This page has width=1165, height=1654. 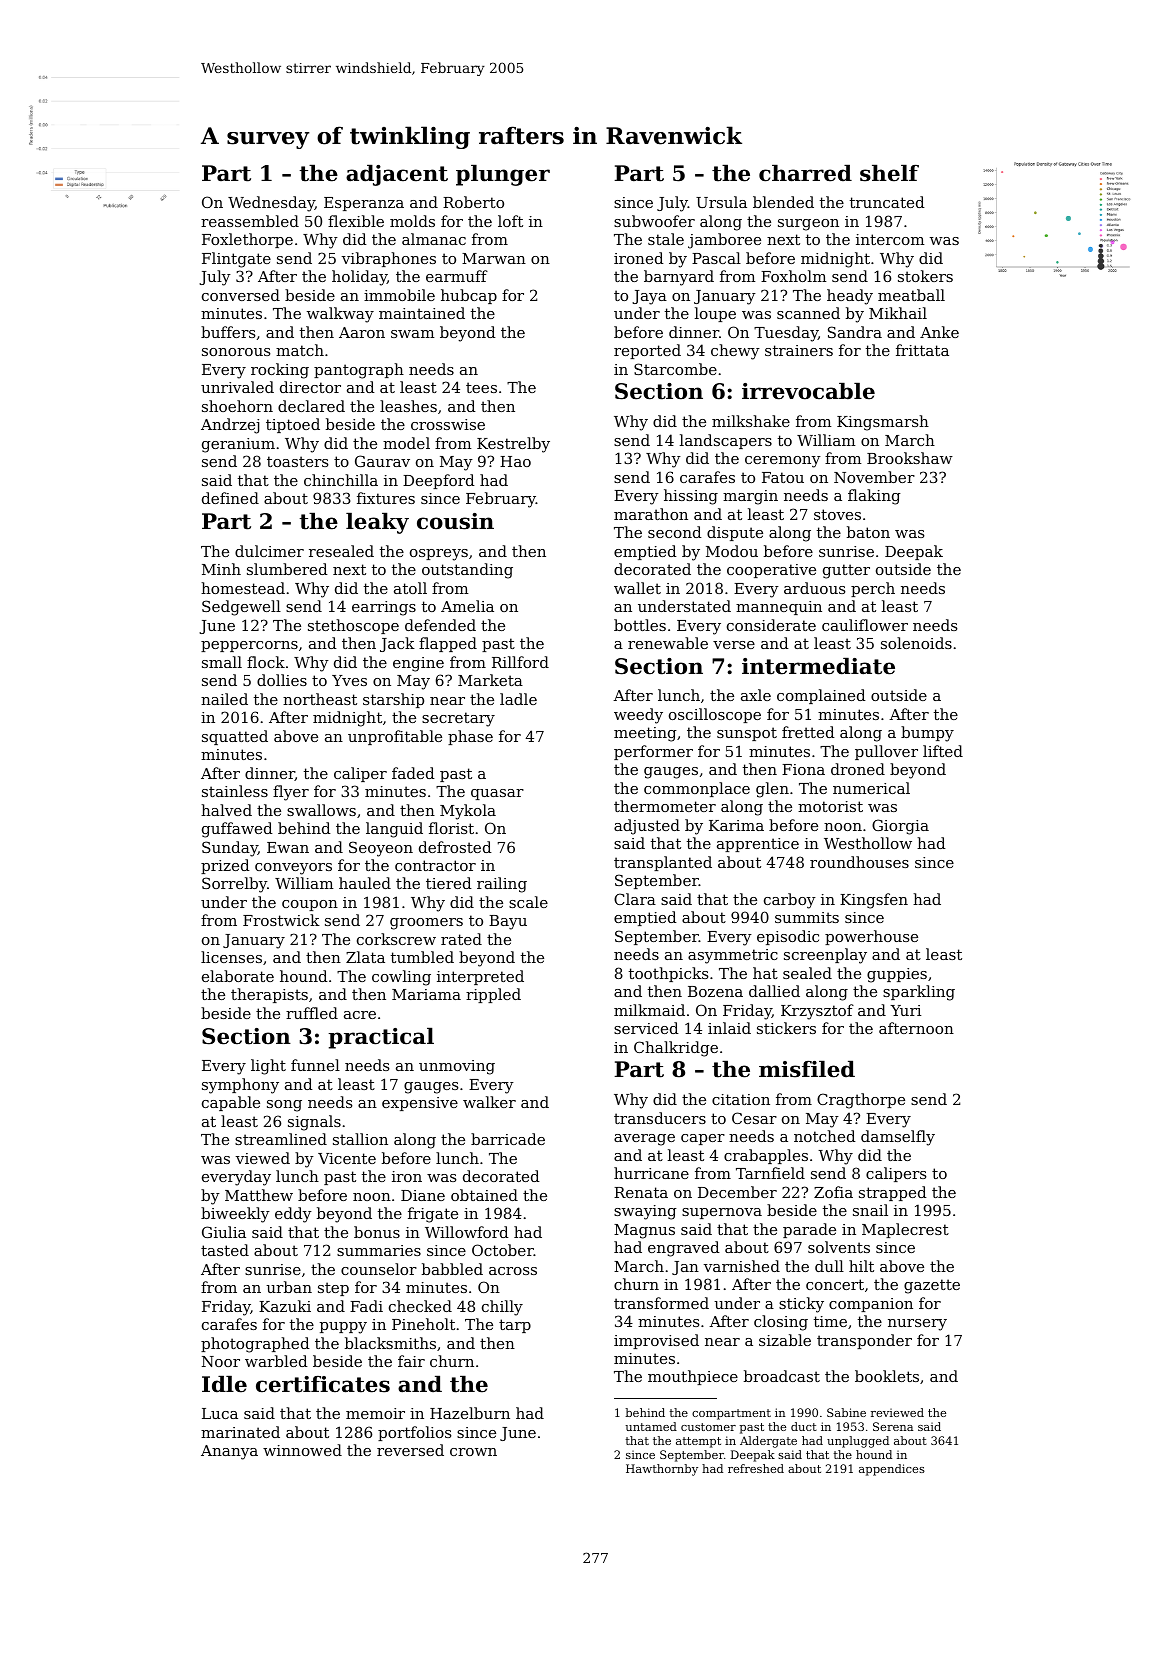 What do you see at coordinates (220, 1413) in the page?
I see `Luca` at bounding box center [220, 1413].
